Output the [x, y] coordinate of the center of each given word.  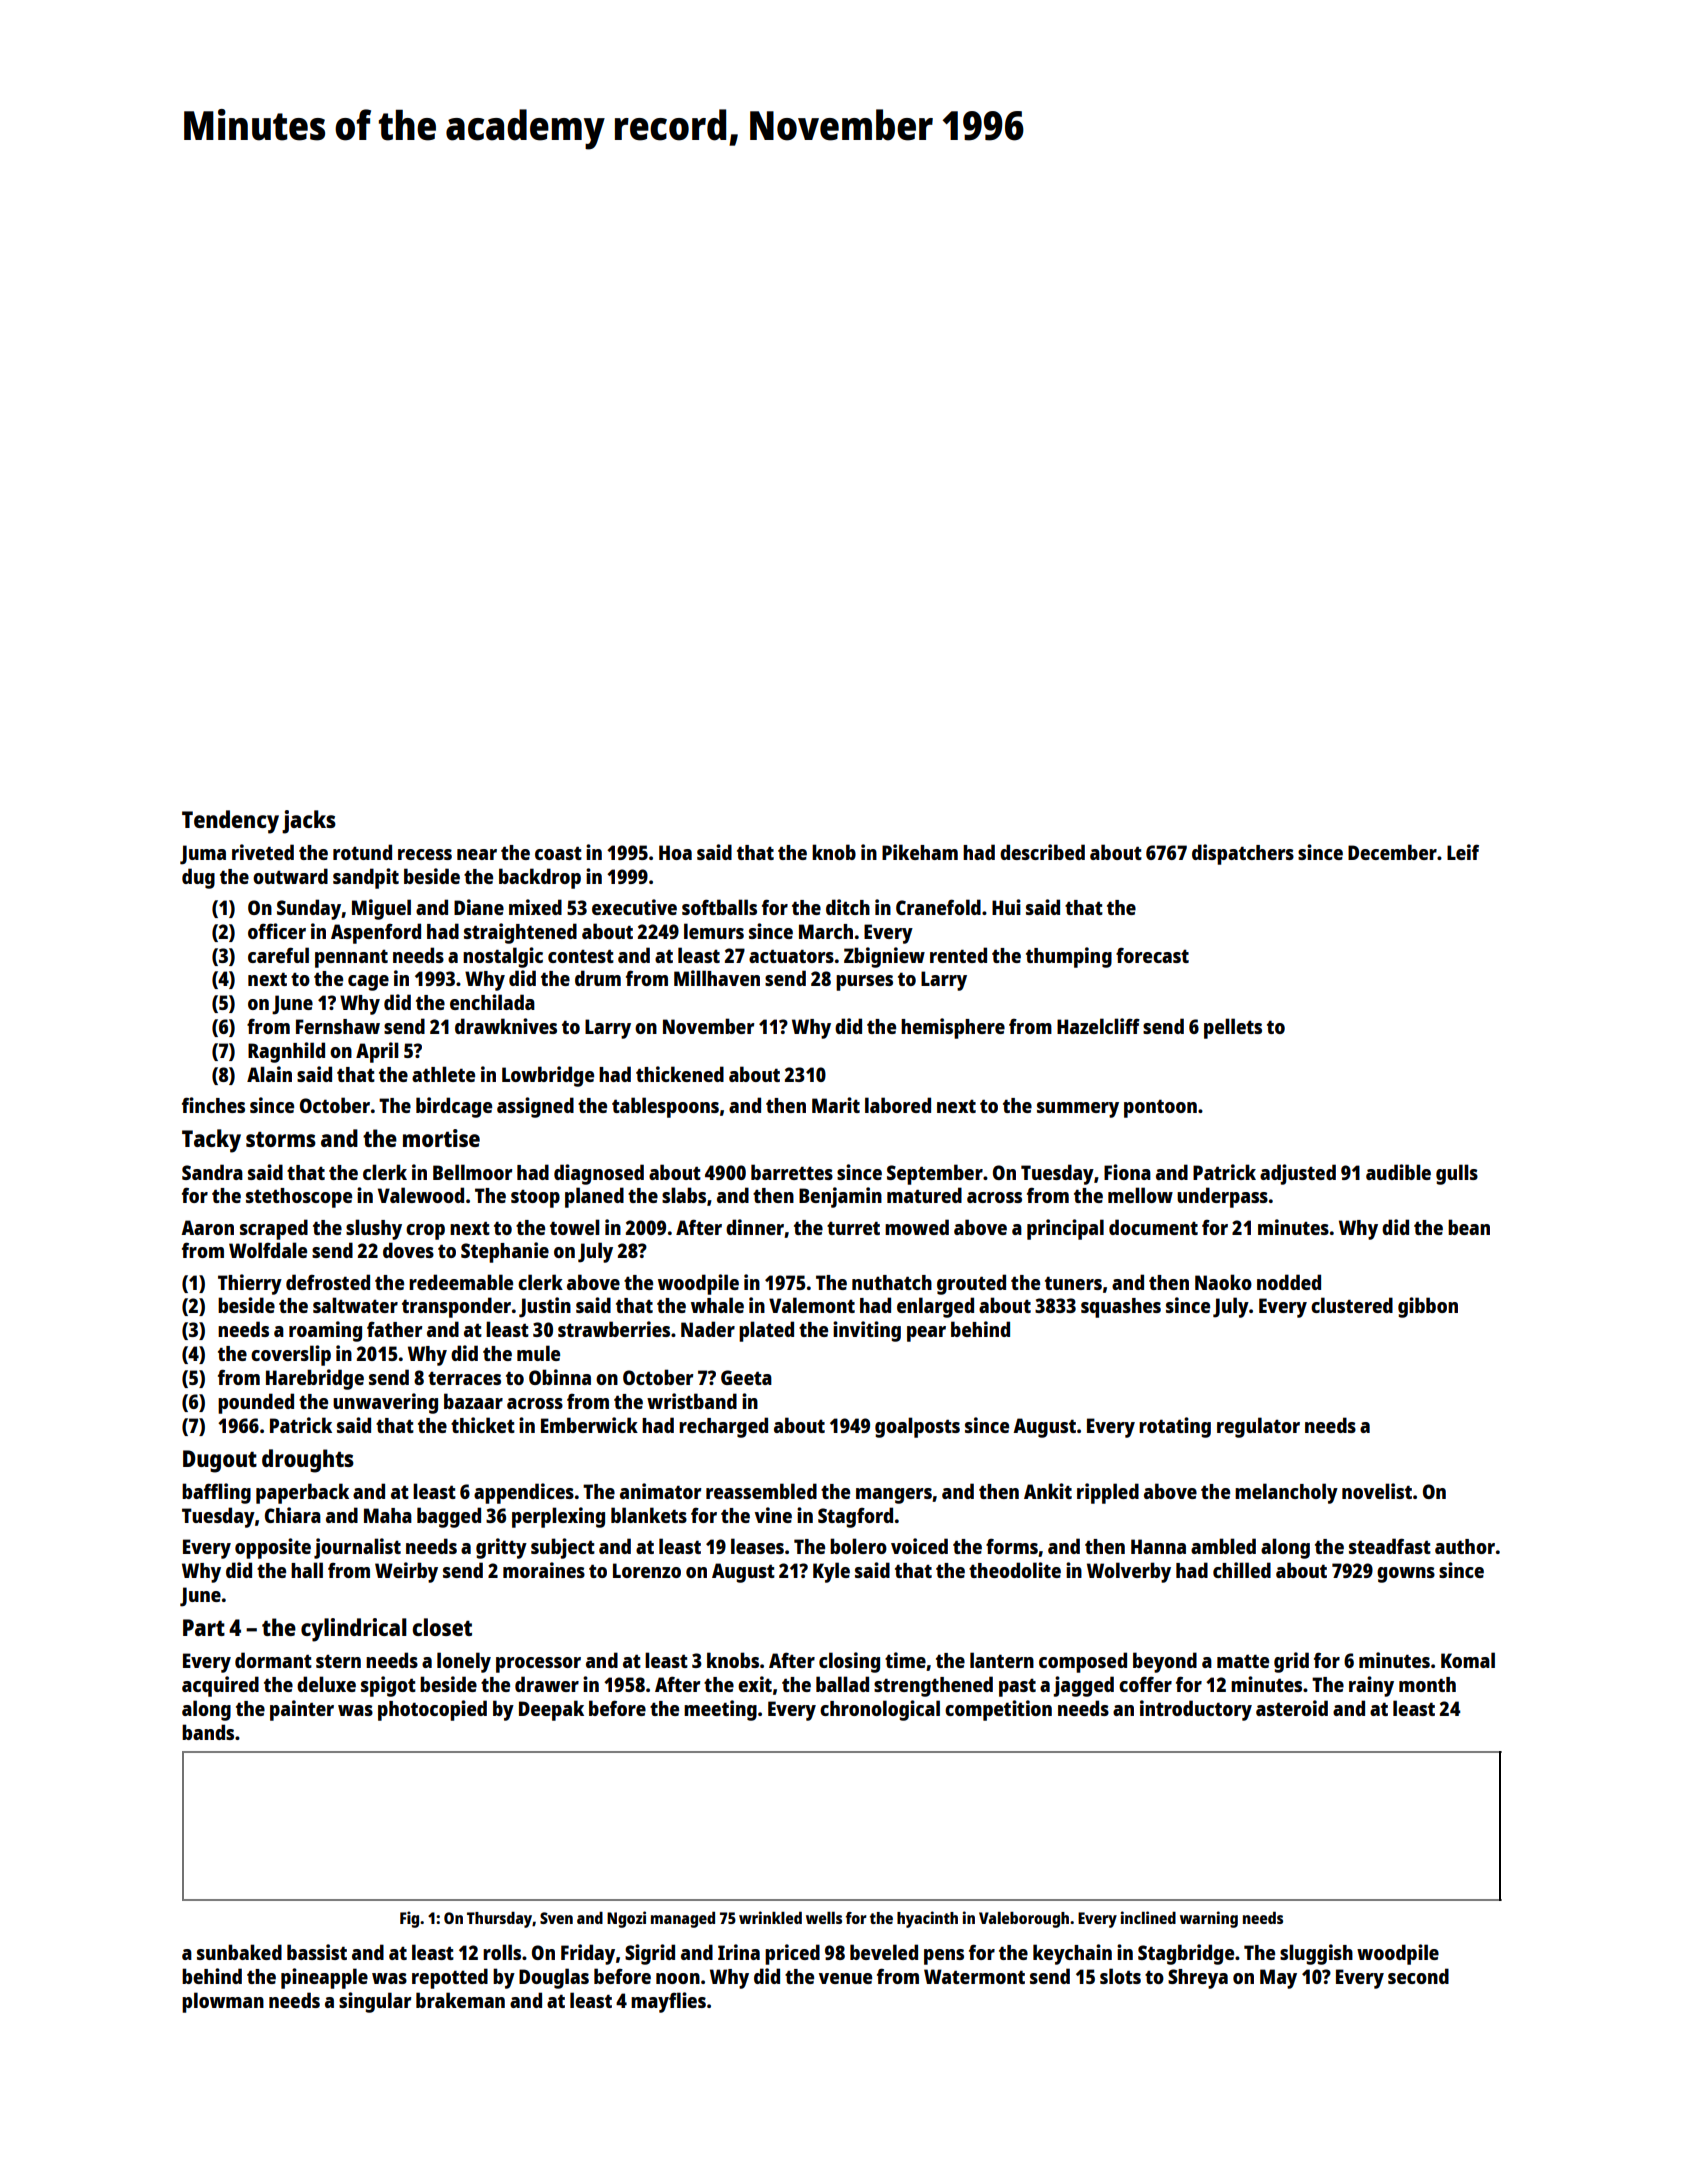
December [1392, 852]
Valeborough [1024, 1919]
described [1042, 852]
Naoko [1223, 1282]
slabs [684, 1195]
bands [208, 1732]
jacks [309, 822]
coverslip [291, 1355]
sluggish [1316, 1954]
